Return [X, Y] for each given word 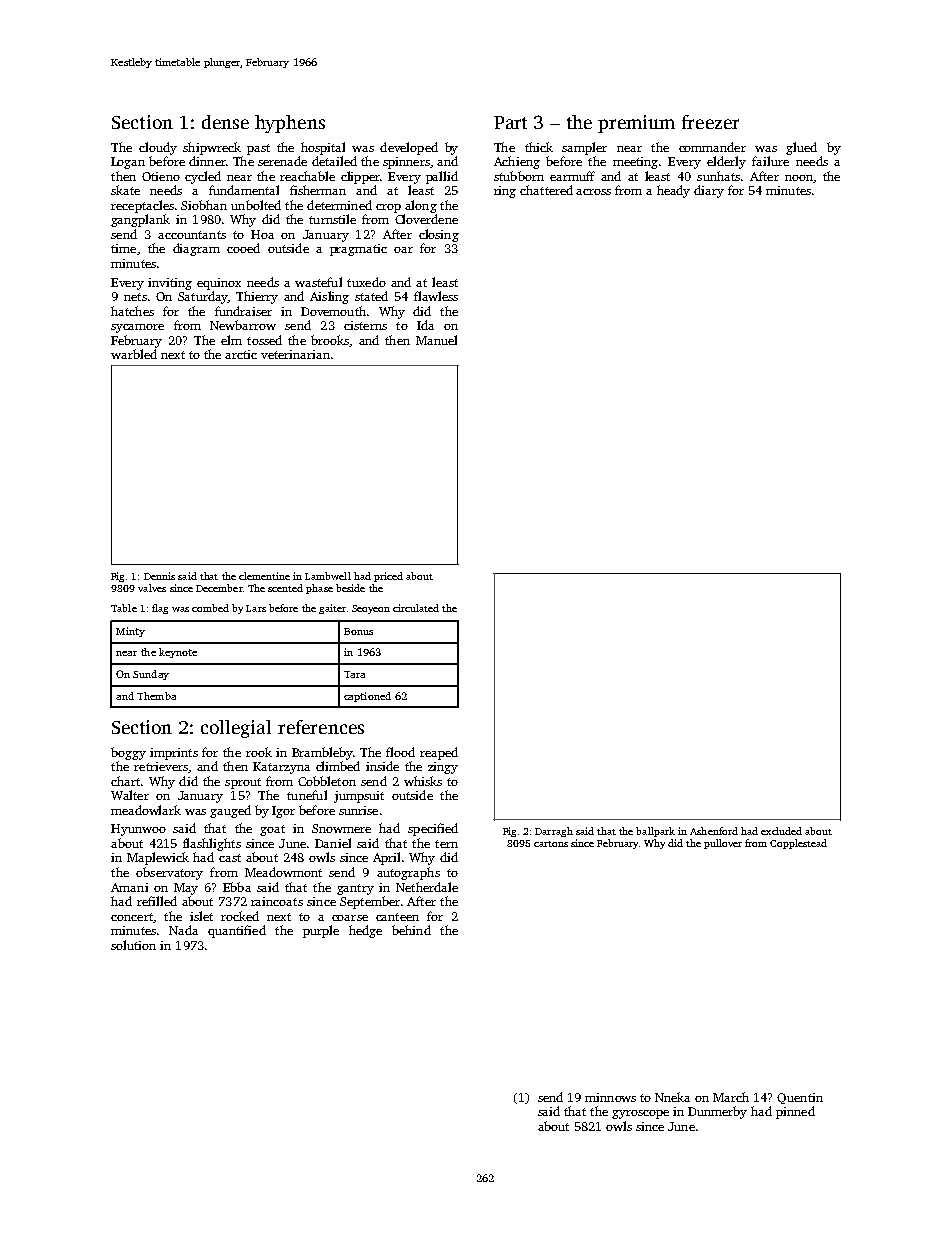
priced [388, 577]
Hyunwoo [138, 830]
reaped [439, 753]
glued [801, 148]
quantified [237, 931]
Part [510, 122]
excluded [781, 831]
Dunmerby [717, 1112]
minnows [610, 1097]
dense [225, 122]
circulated [416, 608]
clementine [264, 576]
